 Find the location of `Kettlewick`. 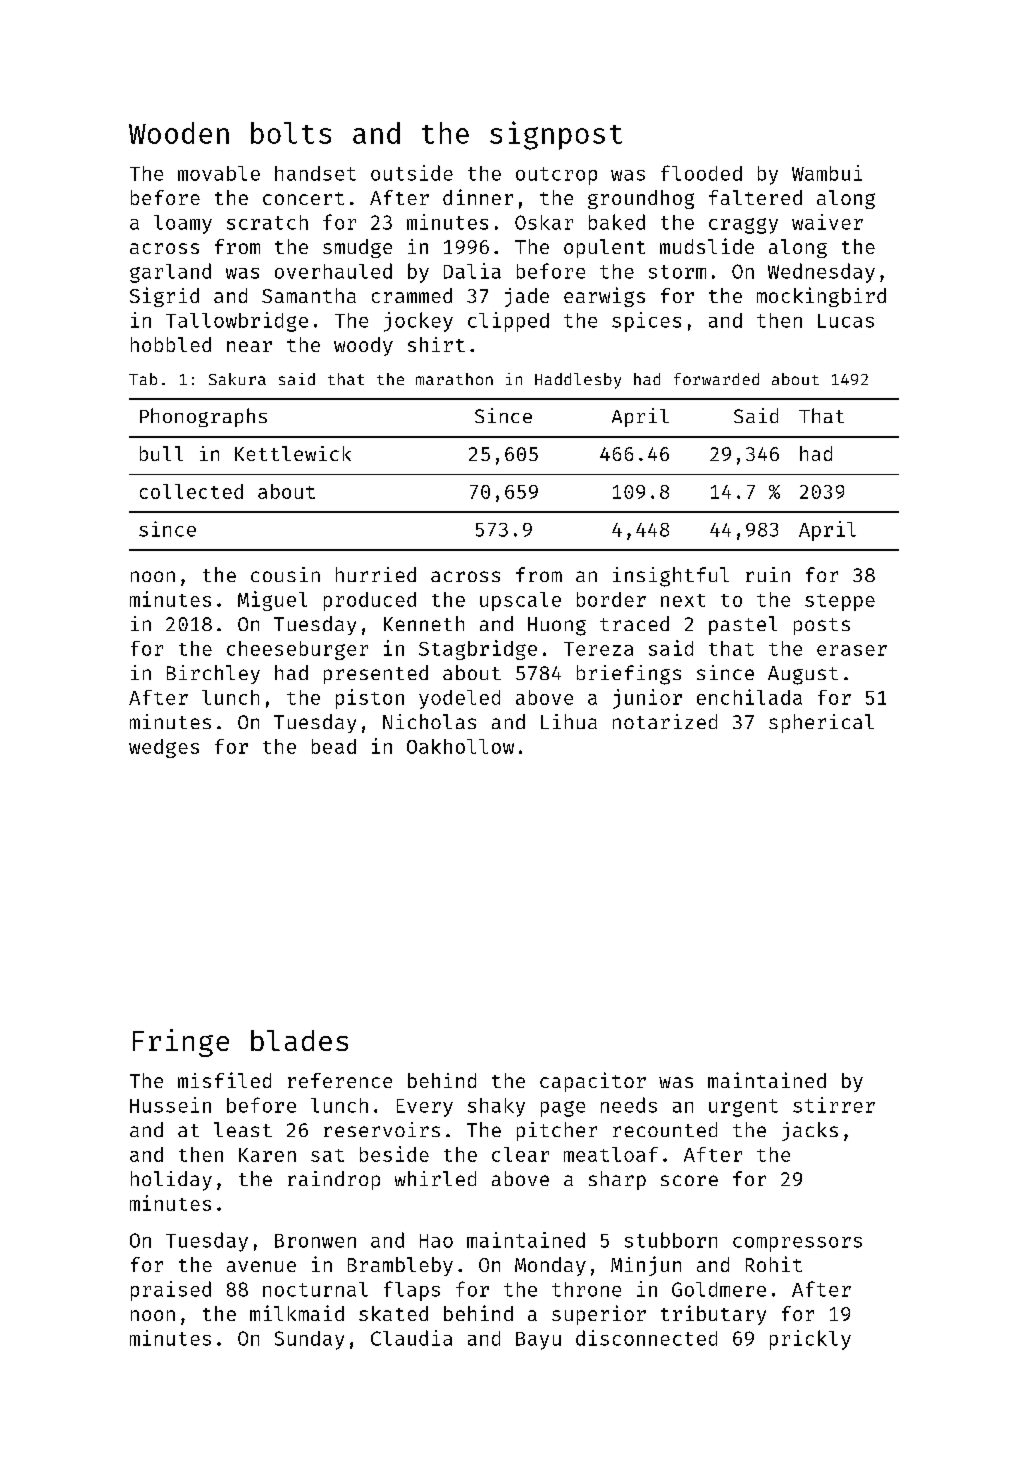

Kettlewick is located at coordinates (293, 453).
